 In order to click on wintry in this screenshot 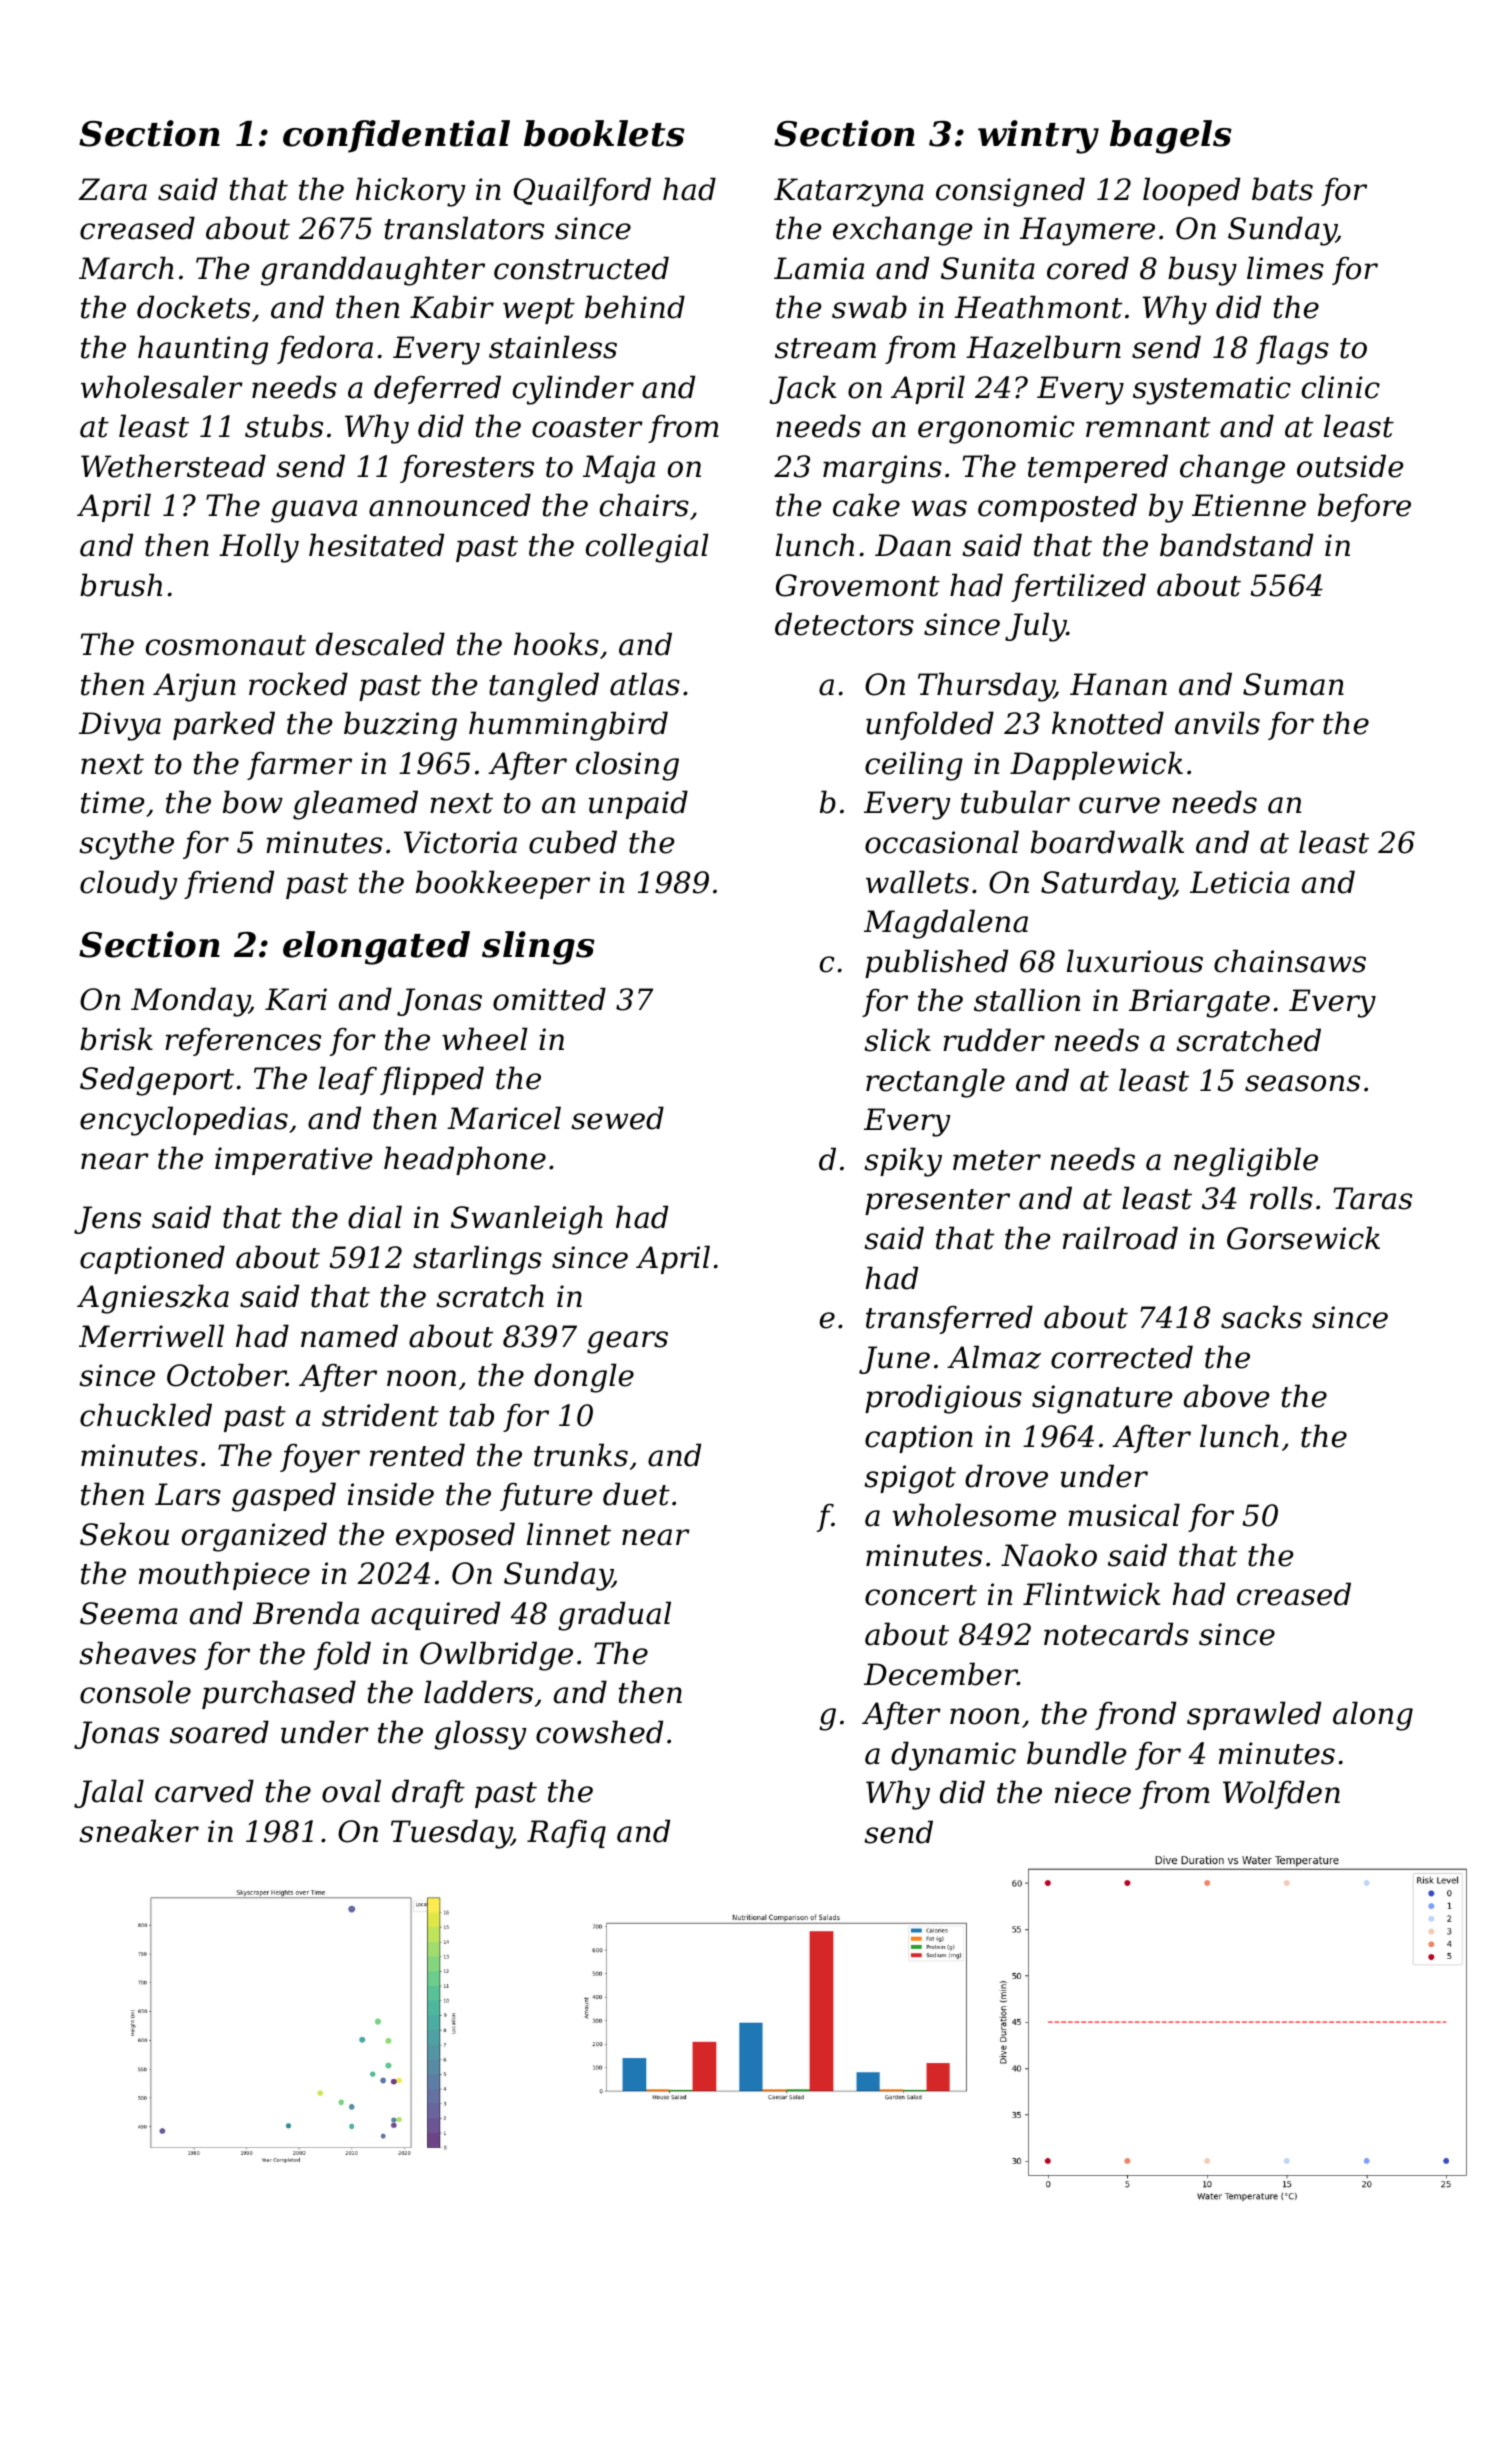, I will do `click(1038, 137)`.
